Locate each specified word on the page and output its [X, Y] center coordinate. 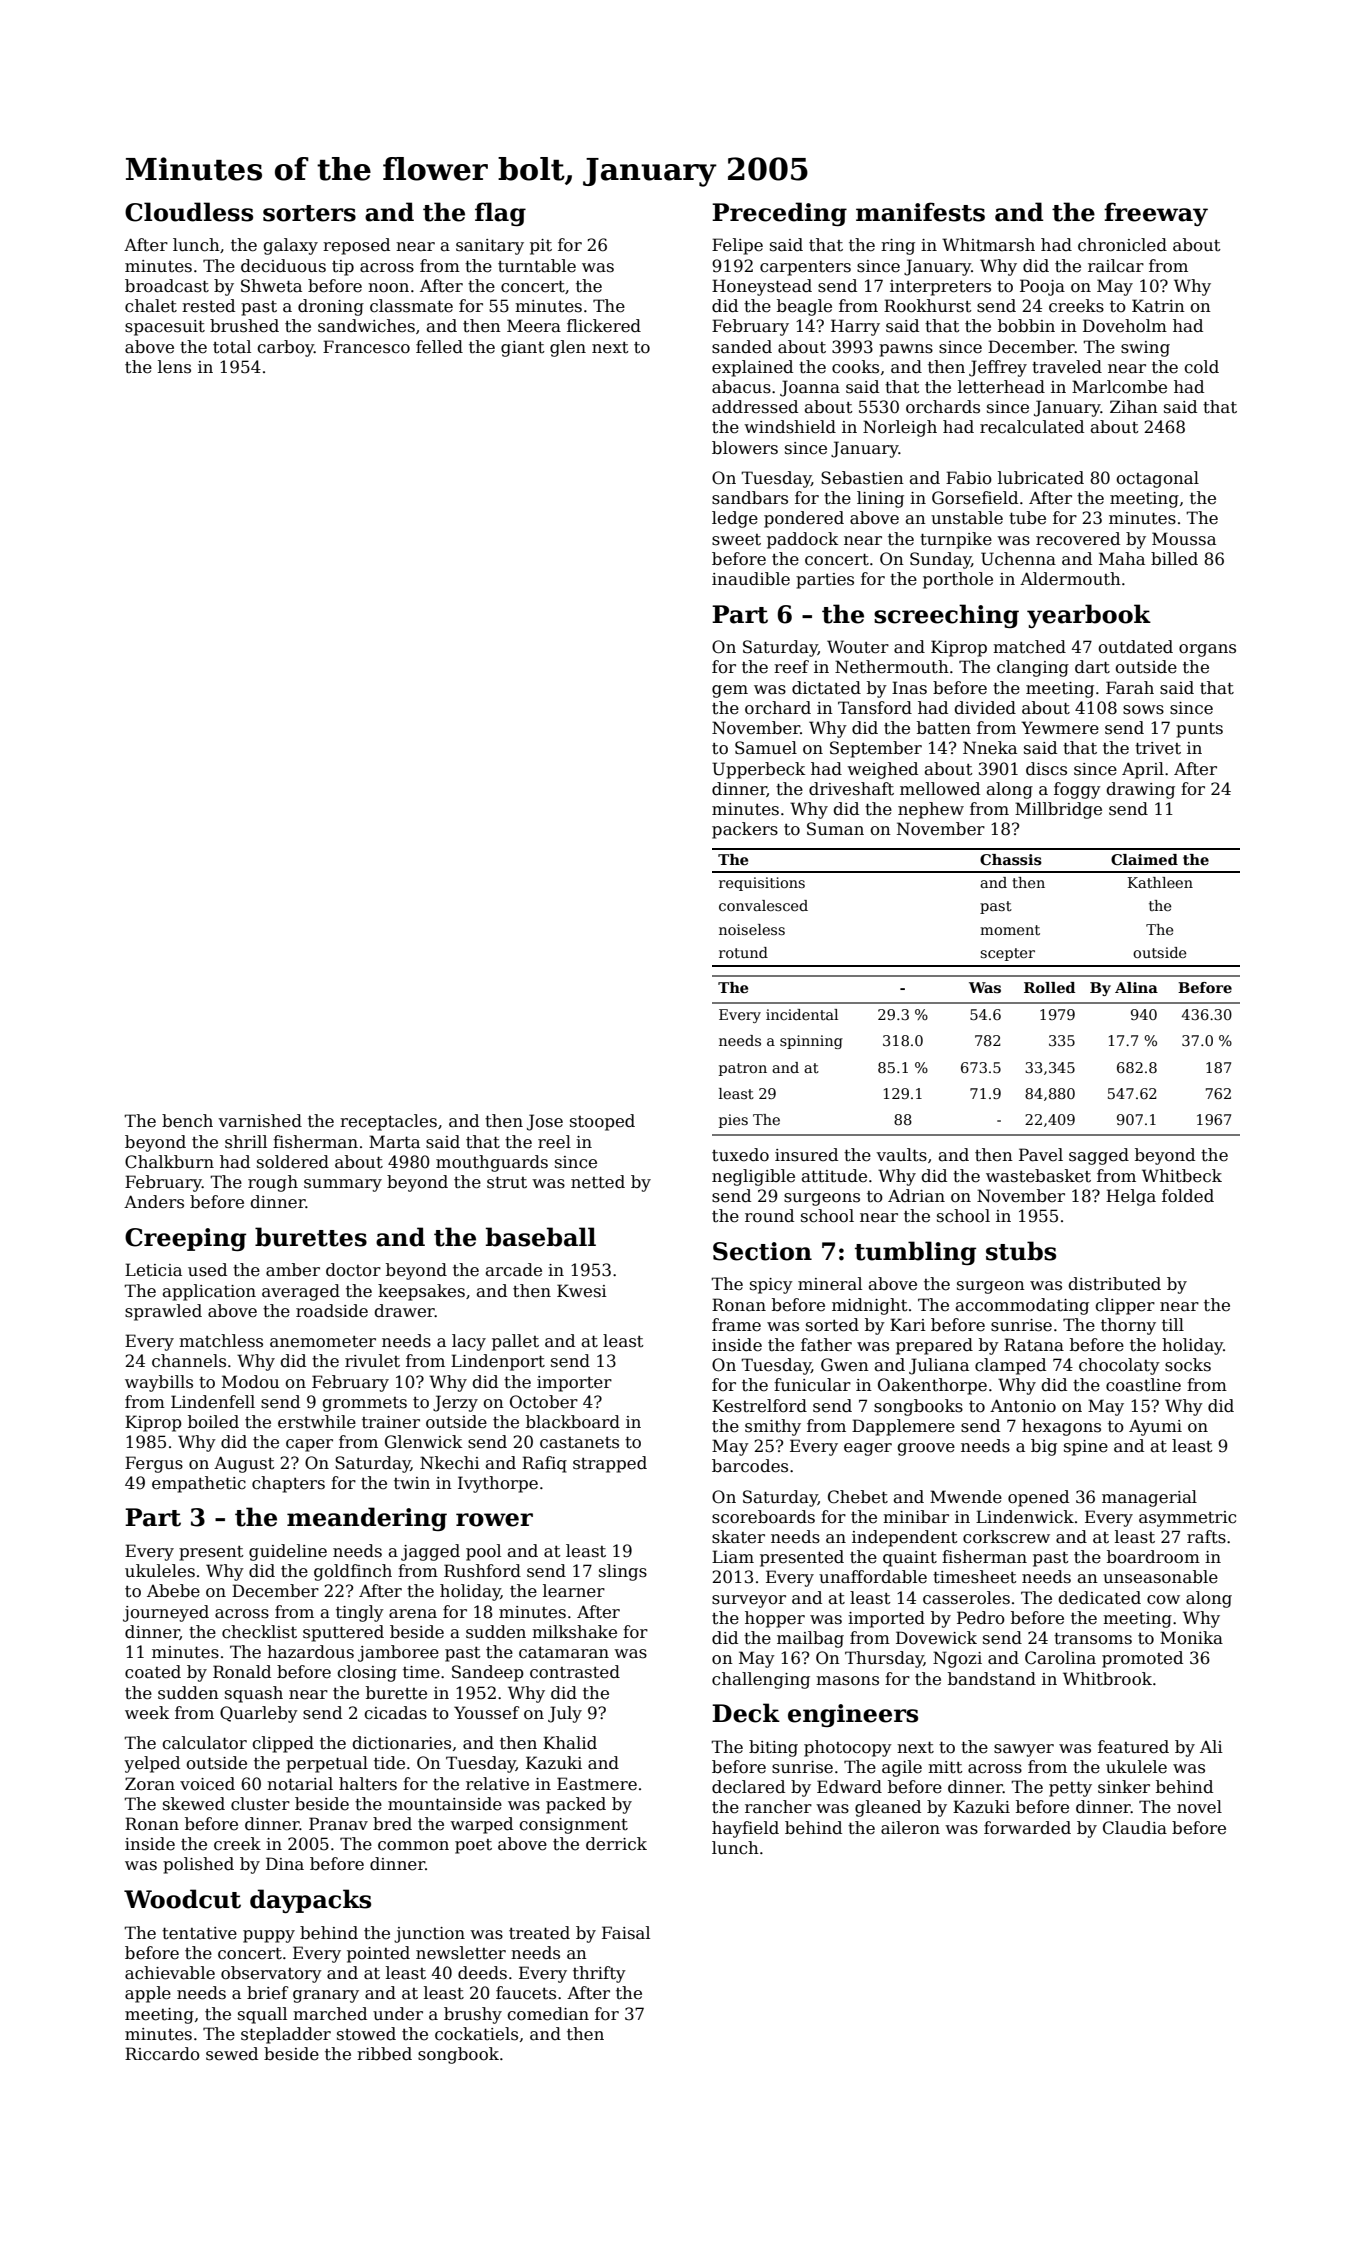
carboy [285, 348]
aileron [910, 1828]
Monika [1191, 1637]
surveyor [749, 1601]
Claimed [1144, 859]
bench [187, 1121]
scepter [1007, 954]
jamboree [398, 1653]
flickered [604, 326]
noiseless [752, 929]
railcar [1116, 266]
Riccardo [162, 2054]
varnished [260, 1121]
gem [730, 691]
